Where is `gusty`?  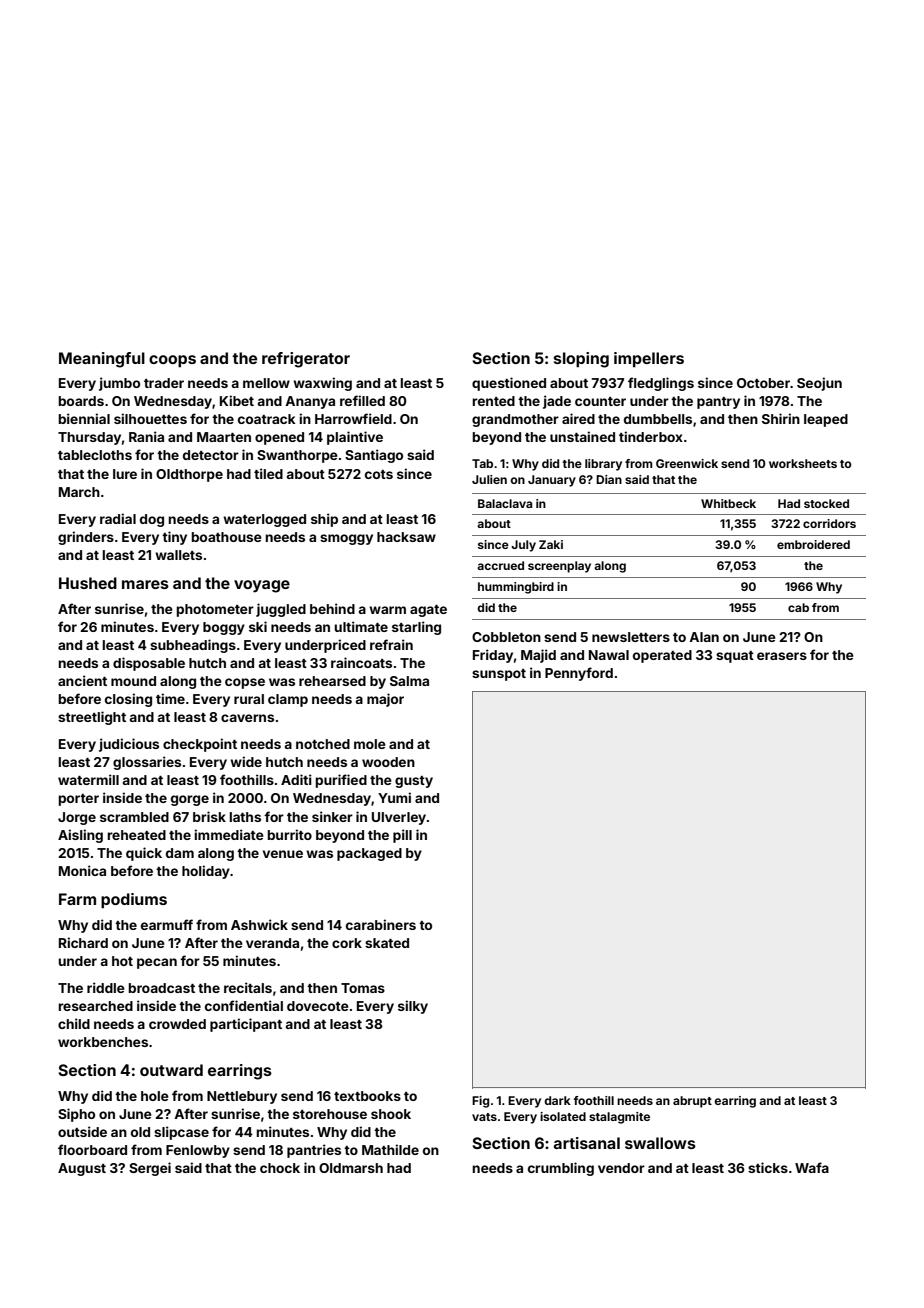 gusty is located at coordinates (414, 782).
